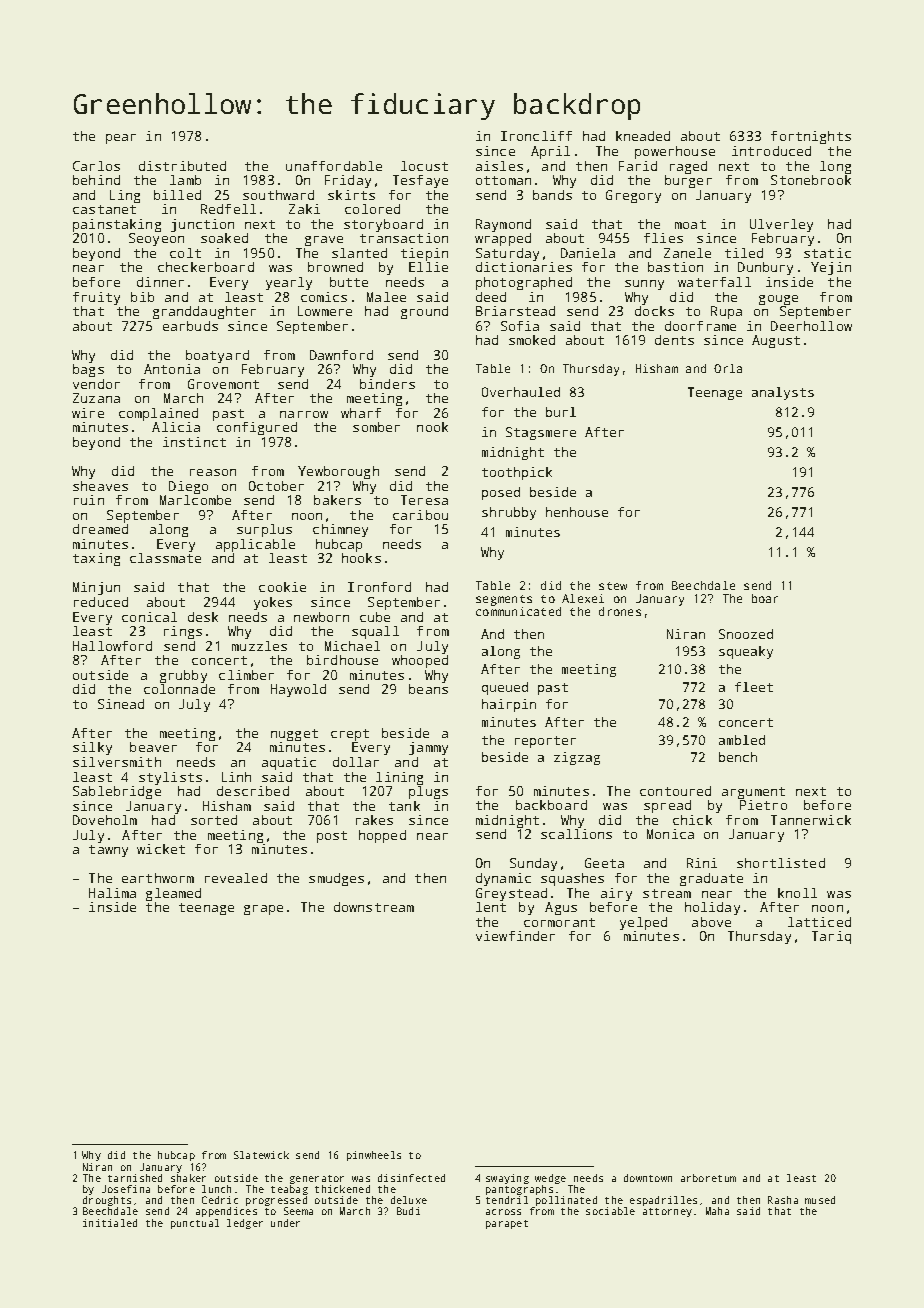  What do you see at coordinates (121, 139) in the screenshot?
I see `pear` at bounding box center [121, 139].
